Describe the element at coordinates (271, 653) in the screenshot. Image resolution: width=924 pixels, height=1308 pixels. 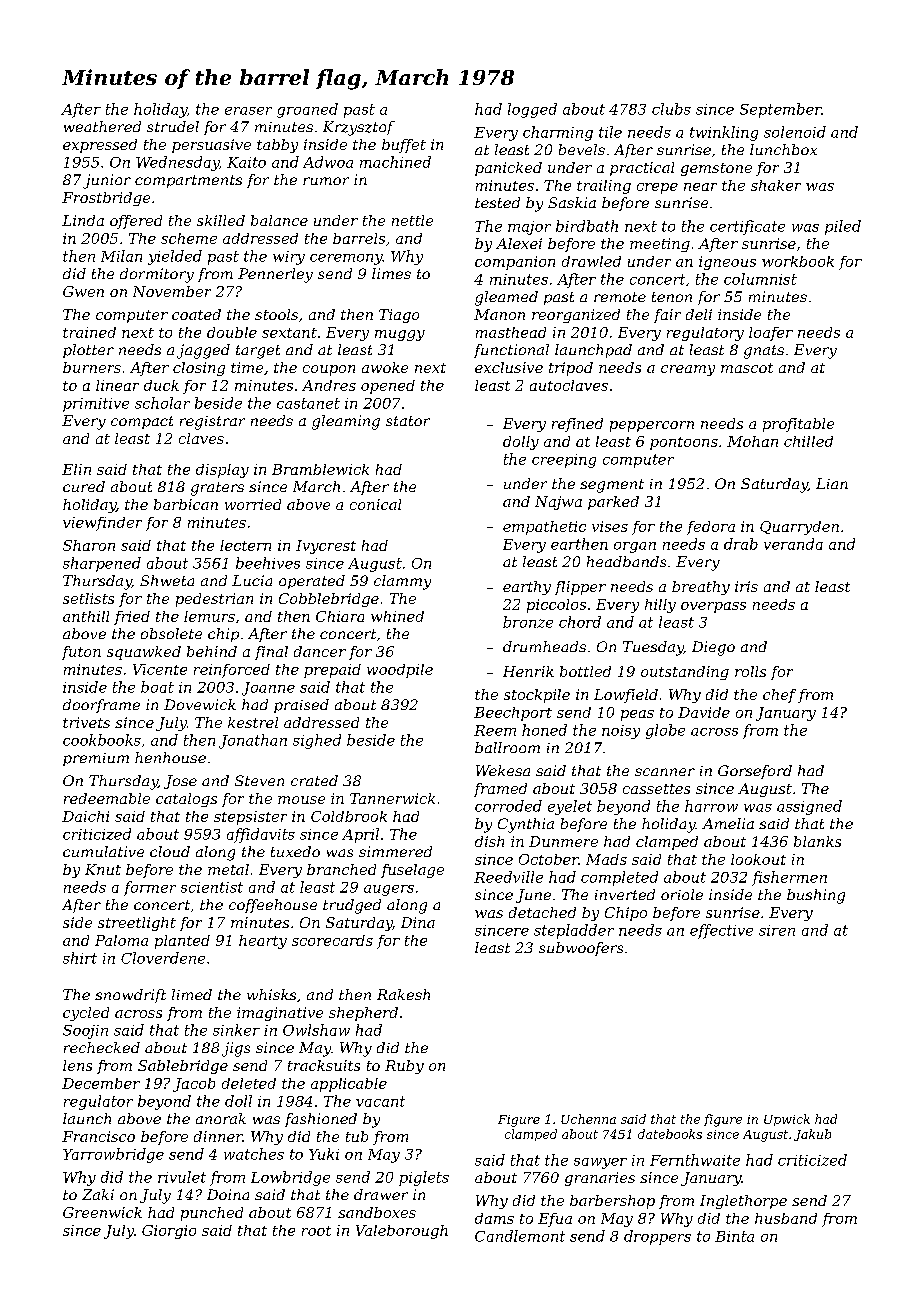
I see `final` at that location.
